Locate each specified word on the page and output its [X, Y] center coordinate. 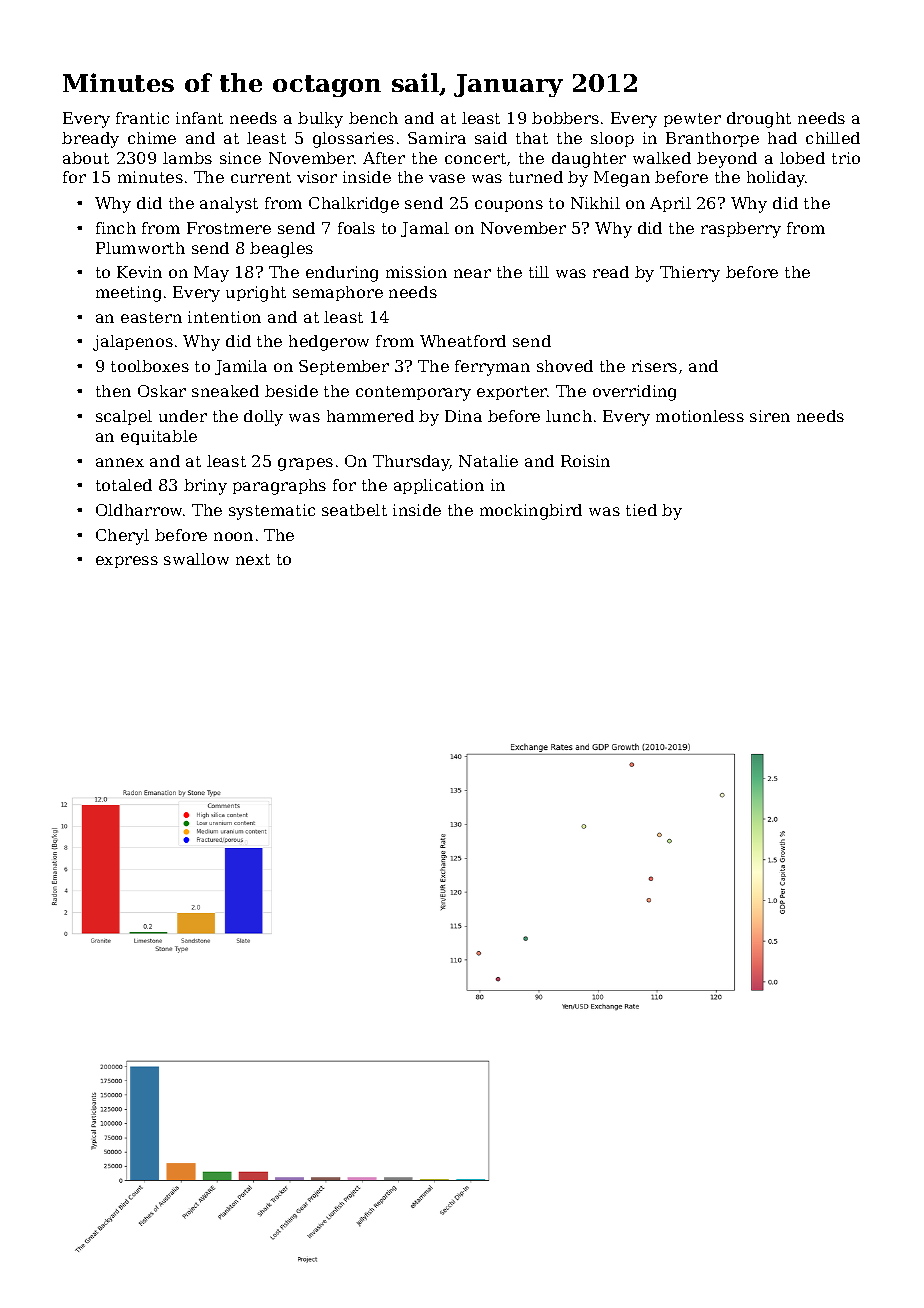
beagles [281, 250]
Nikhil [595, 203]
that [532, 138]
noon [233, 536]
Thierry [690, 274]
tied [641, 510]
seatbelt [354, 510]
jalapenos [133, 343]
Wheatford [463, 341]
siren [770, 416]
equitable [159, 437]
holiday [776, 179]
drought [759, 120]
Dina [463, 416]
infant [199, 118]
